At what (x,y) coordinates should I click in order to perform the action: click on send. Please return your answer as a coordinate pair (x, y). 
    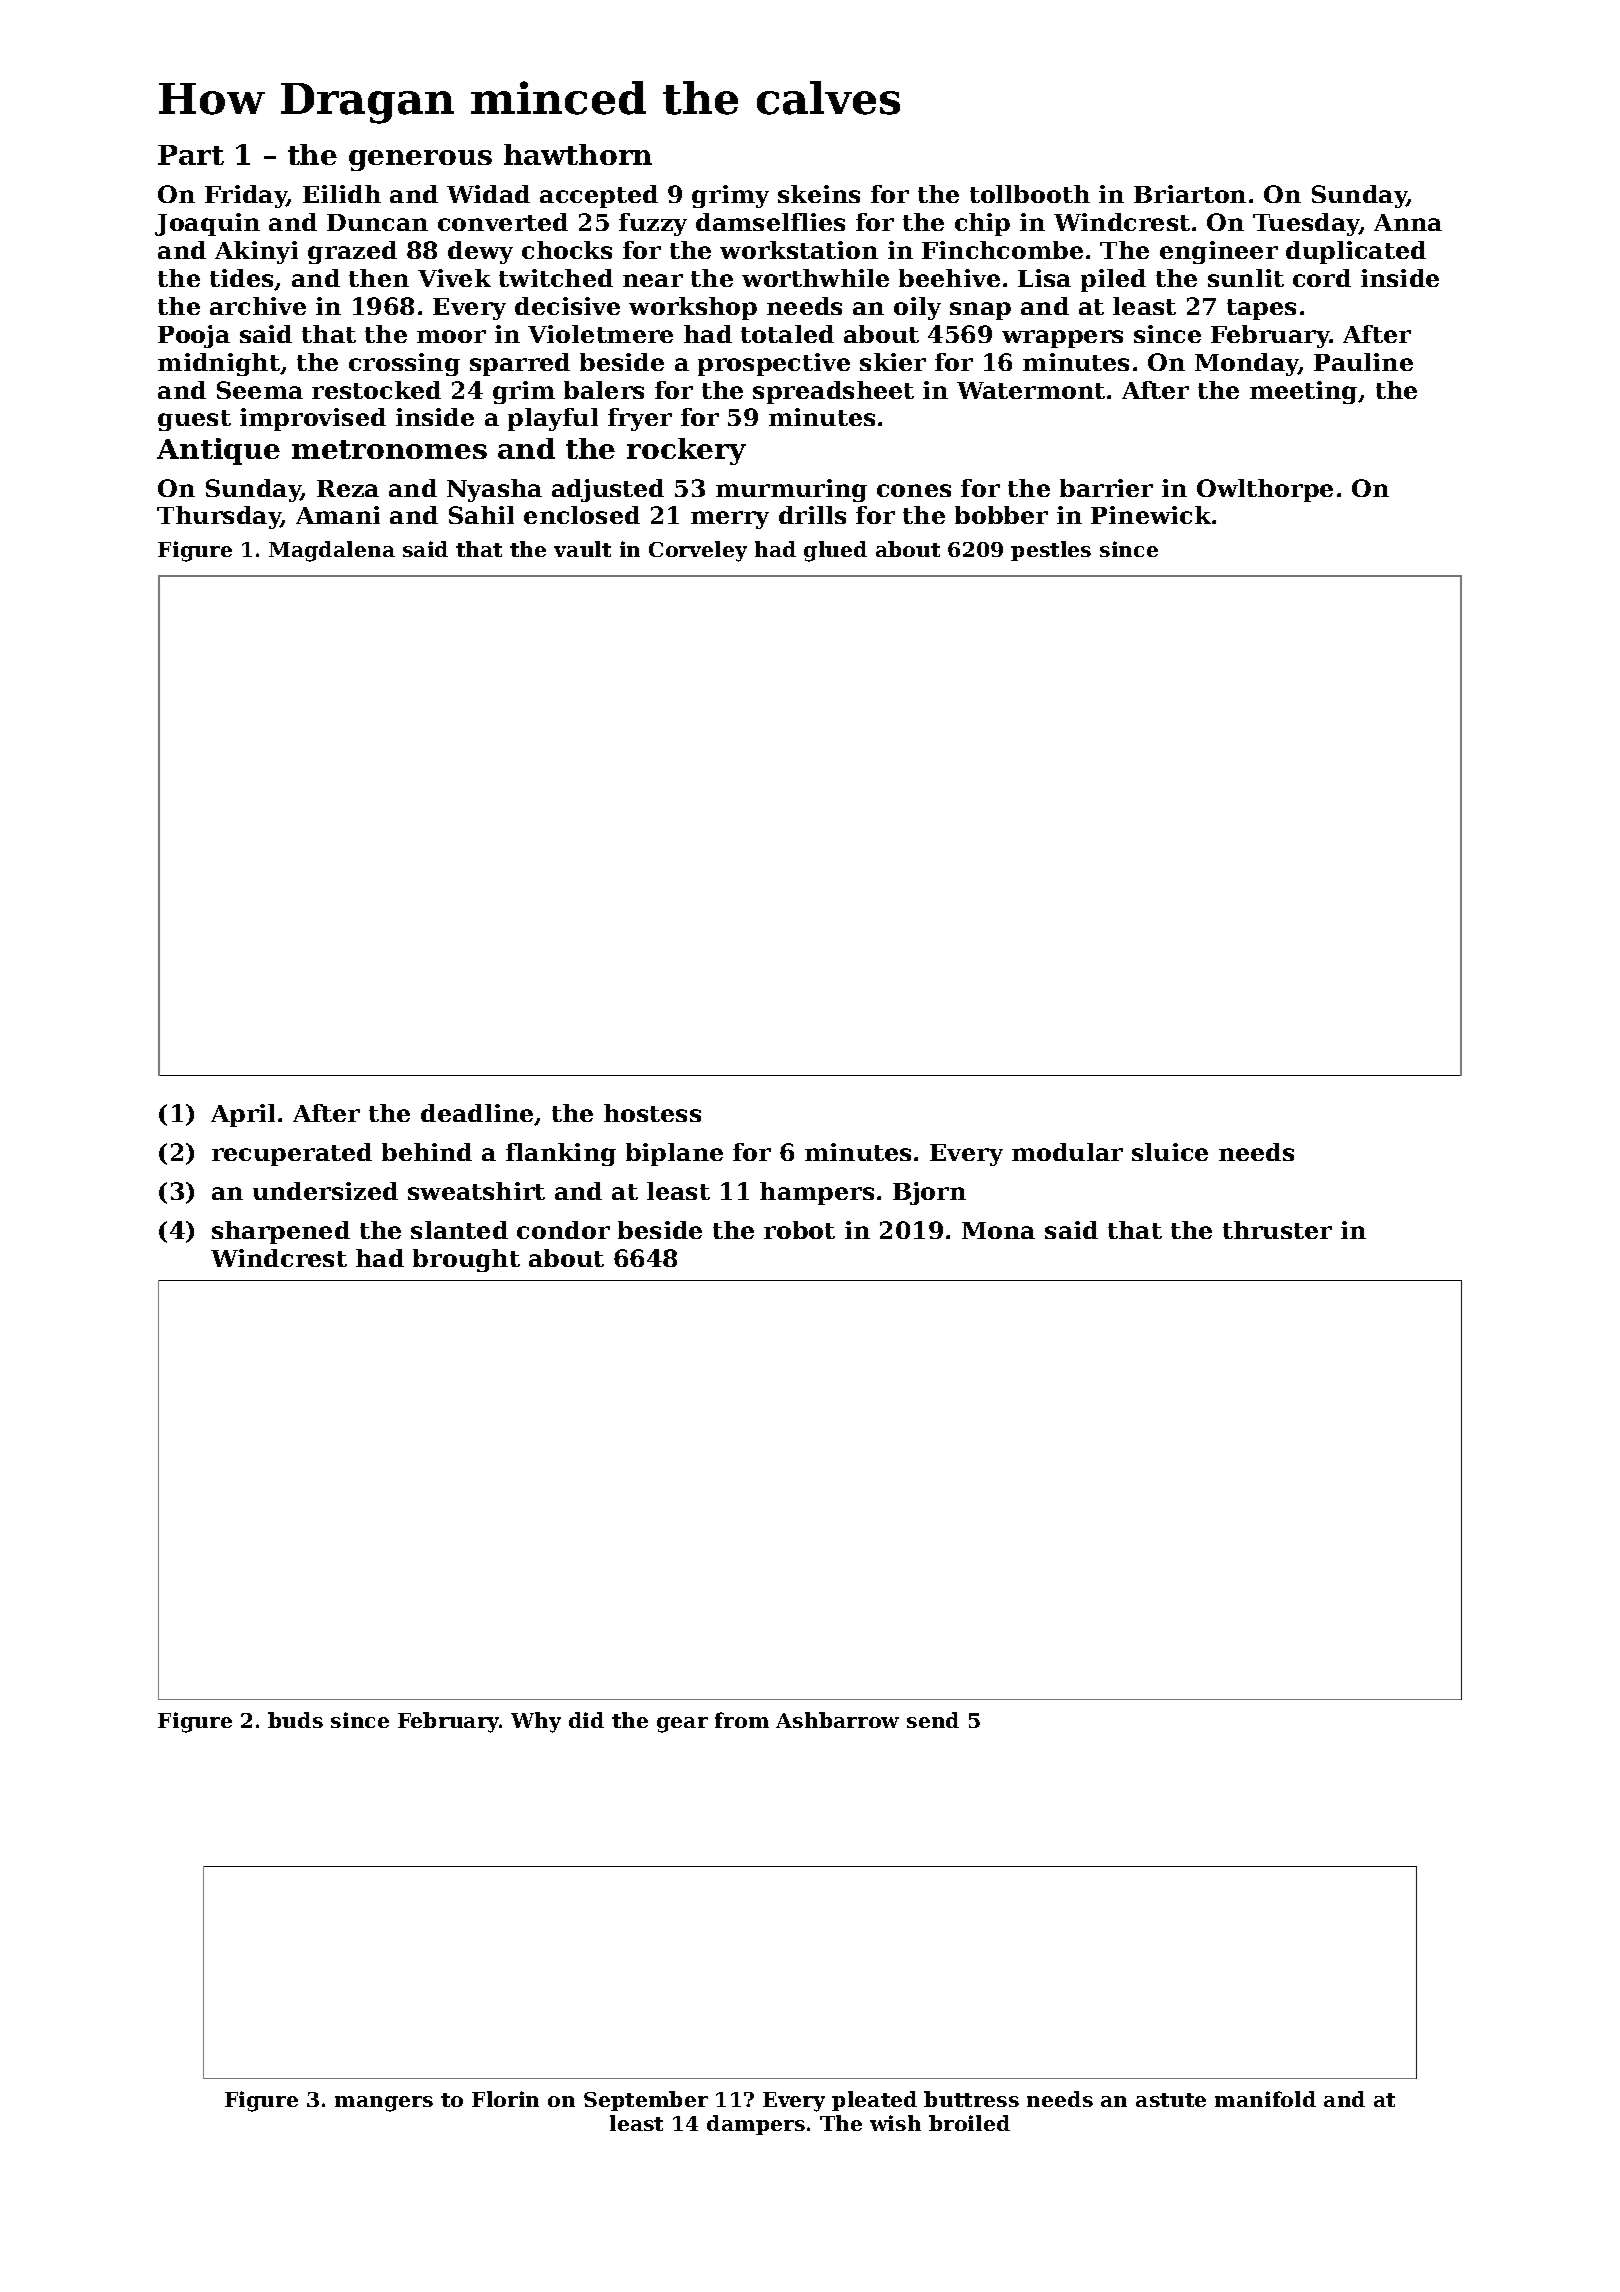
    Looking at the image, I should click on (933, 1720).
